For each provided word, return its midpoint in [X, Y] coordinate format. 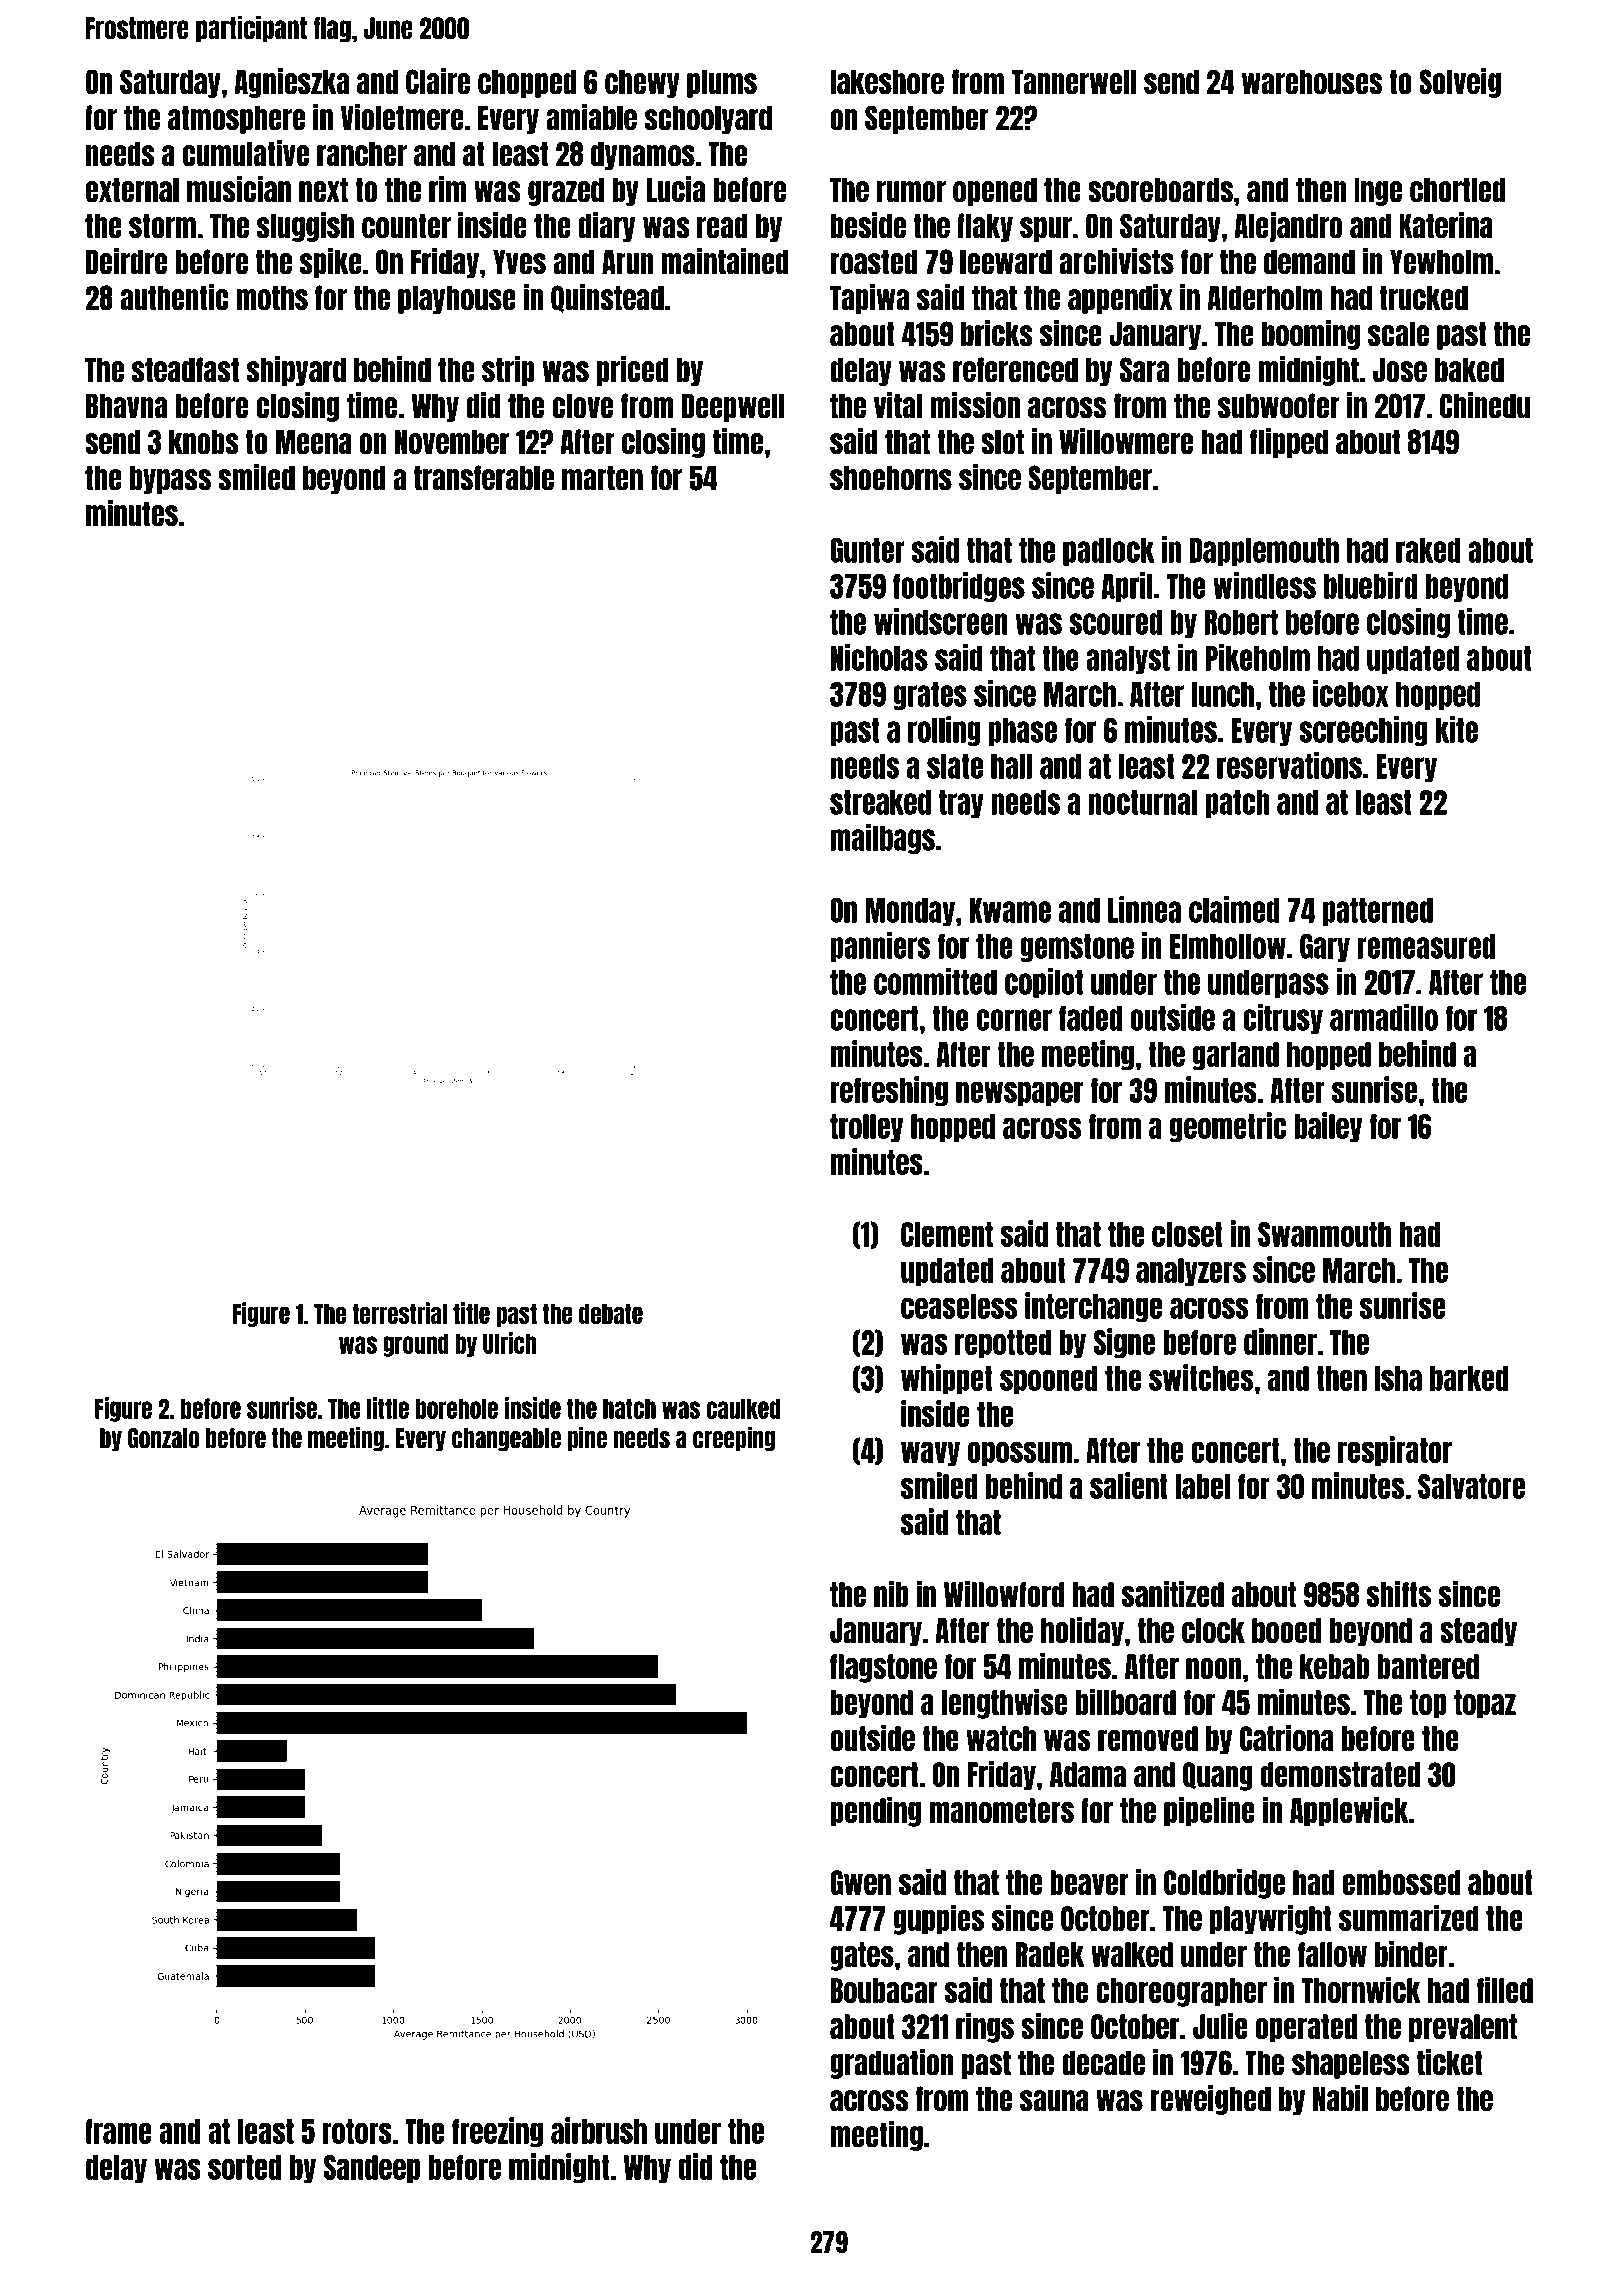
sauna [1054, 2101]
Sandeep [372, 2169]
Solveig [1460, 83]
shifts [1399, 1593]
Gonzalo [163, 1438]
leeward [1006, 262]
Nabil [1340, 2098]
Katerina [1446, 225]
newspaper [1019, 1093]
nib [891, 1593]
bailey [1328, 1127]
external [132, 190]
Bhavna [126, 406]
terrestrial [399, 1313]
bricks [997, 333]
